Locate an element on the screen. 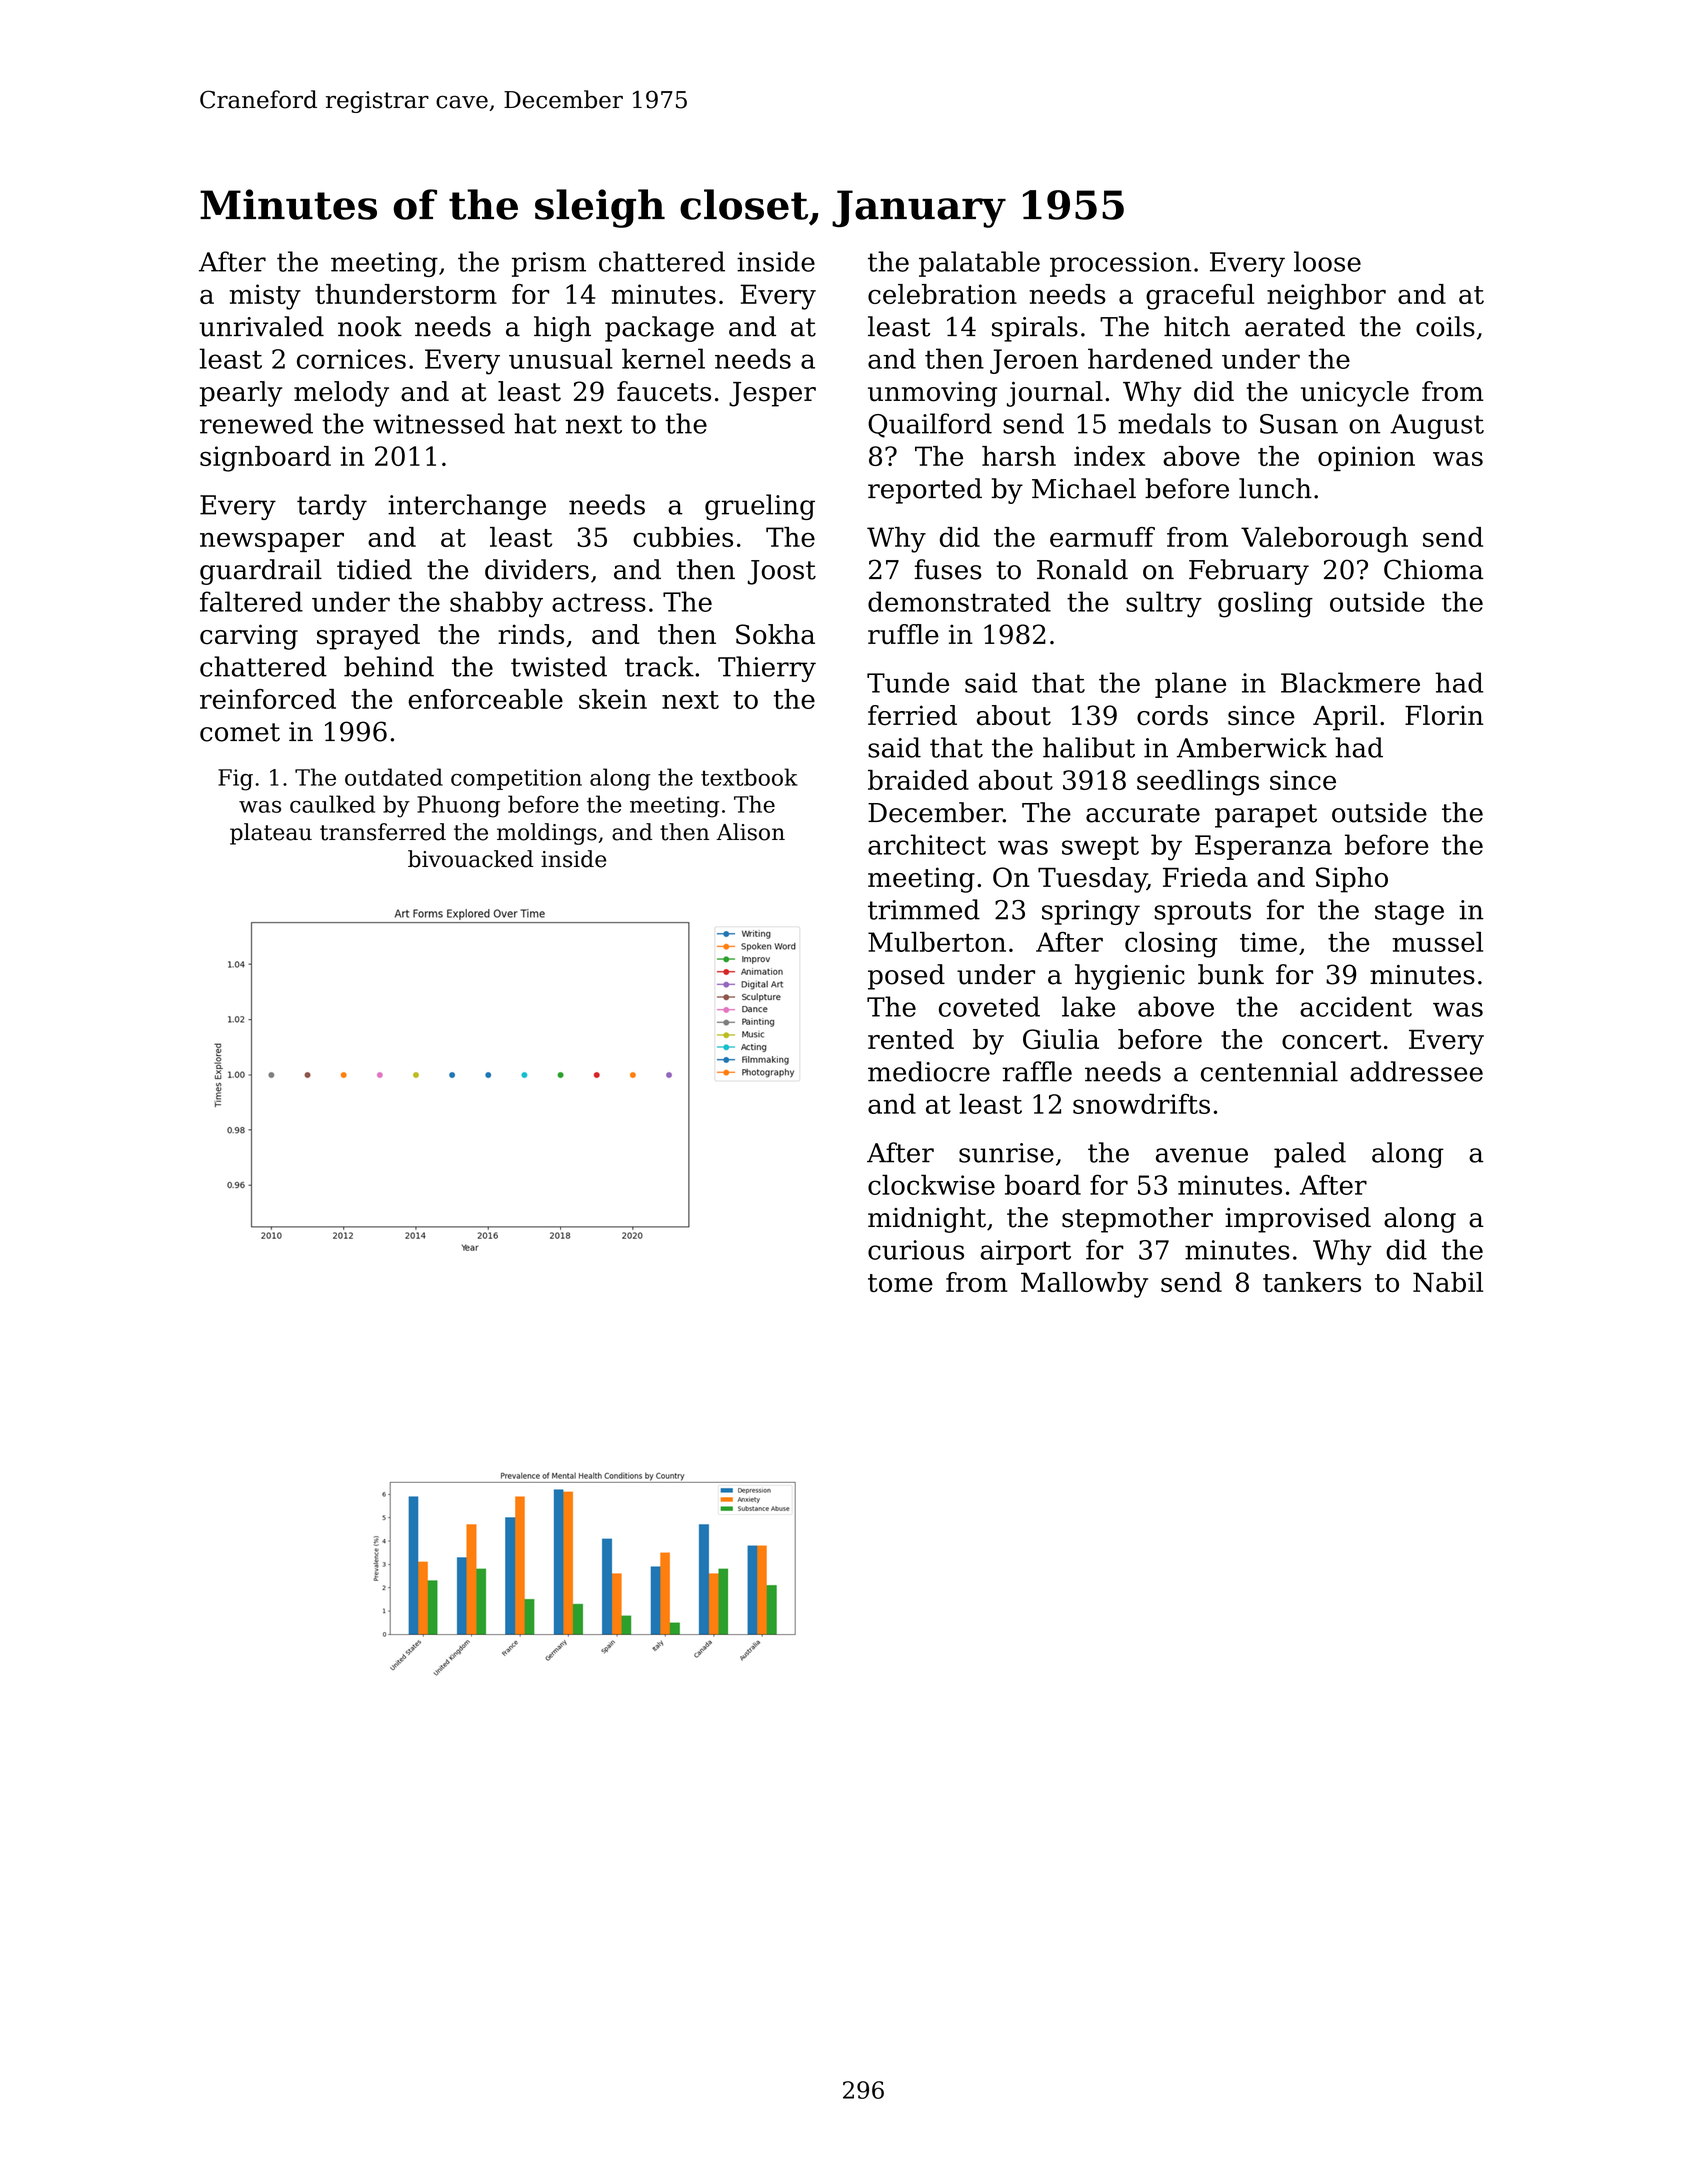 Image resolution: width=1683 pixels, height=2178 pixels. ferried is located at coordinates (912, 715).
